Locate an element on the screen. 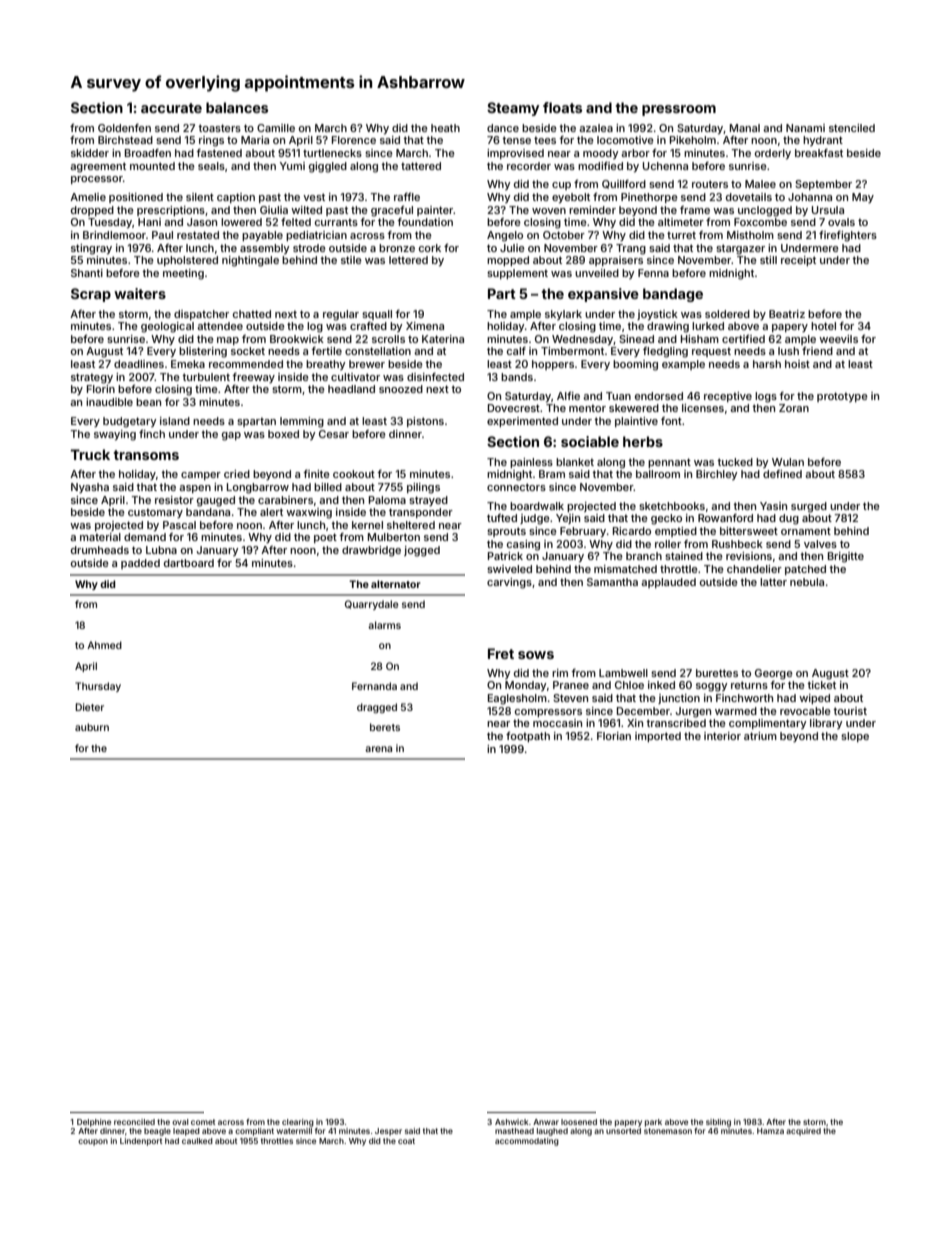 Image resolution: width=952 pixels, height=1233 pixels. Florian is located at coordinates (614, 736).
